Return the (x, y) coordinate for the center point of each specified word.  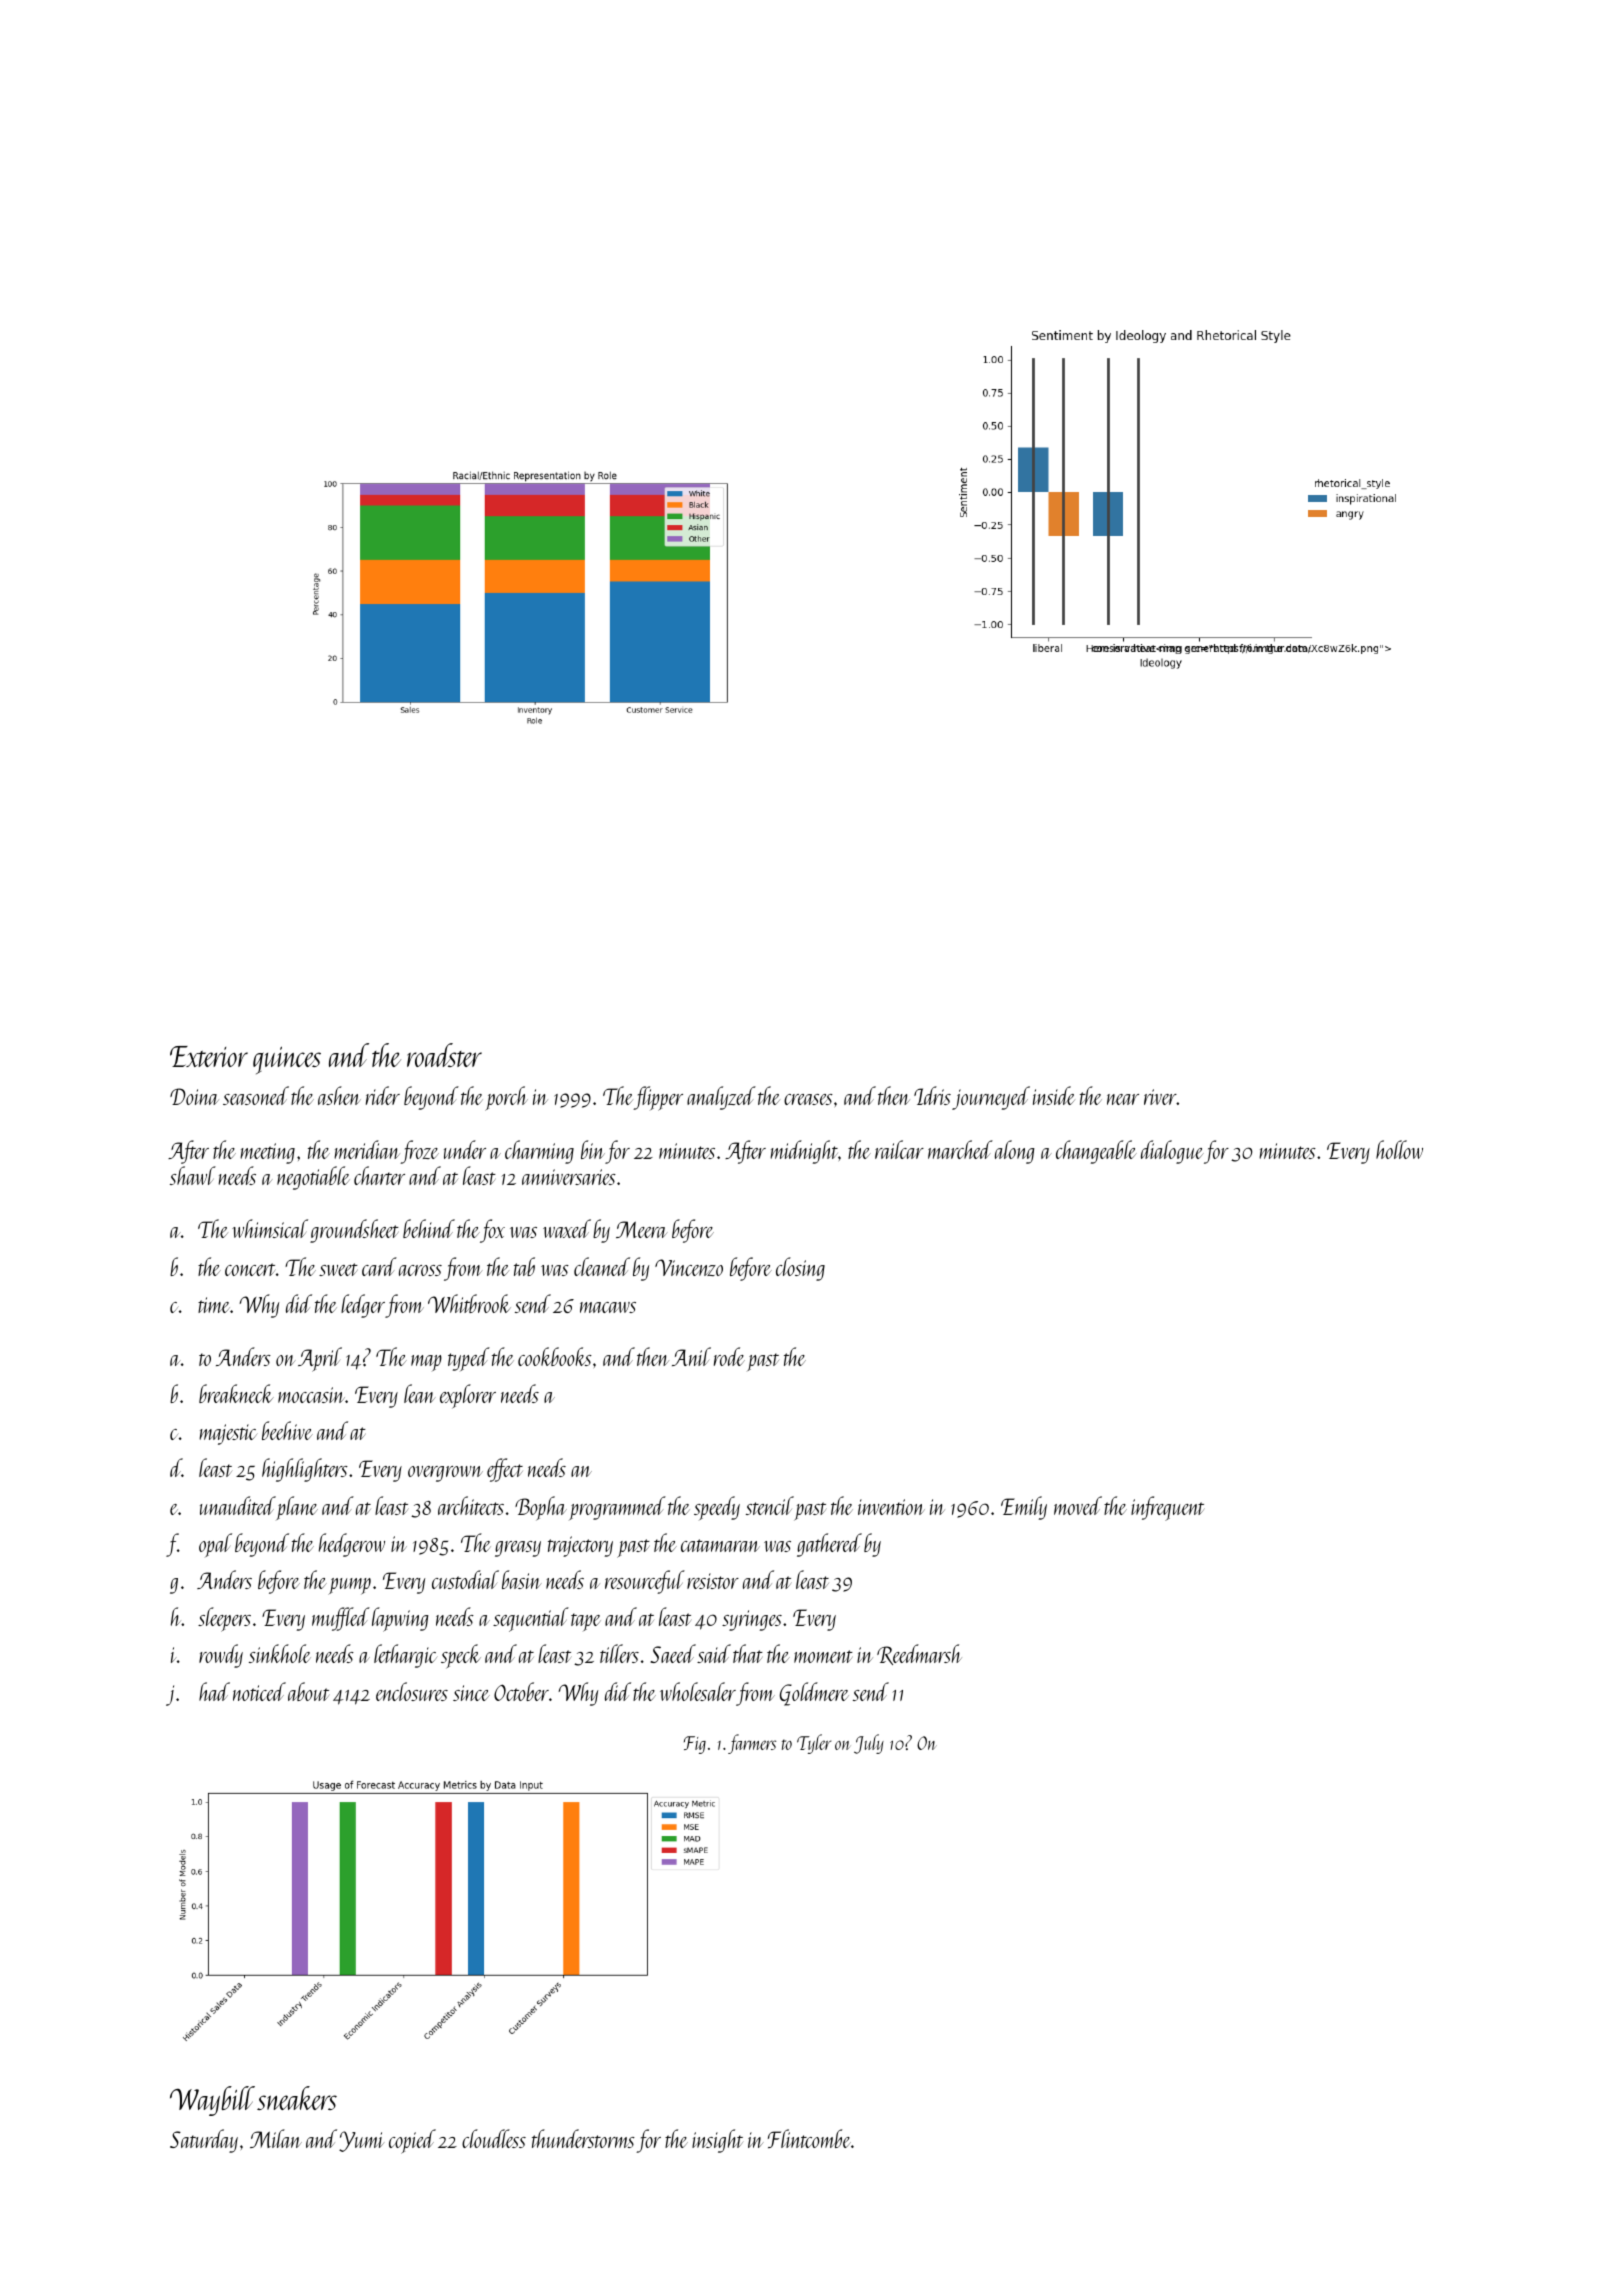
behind (429, 1228)
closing (800, 1269)
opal (215, 1545)
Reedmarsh (919, 1654)
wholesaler (698, 1691)
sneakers (297, 2098)
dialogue (1172, 1152)
